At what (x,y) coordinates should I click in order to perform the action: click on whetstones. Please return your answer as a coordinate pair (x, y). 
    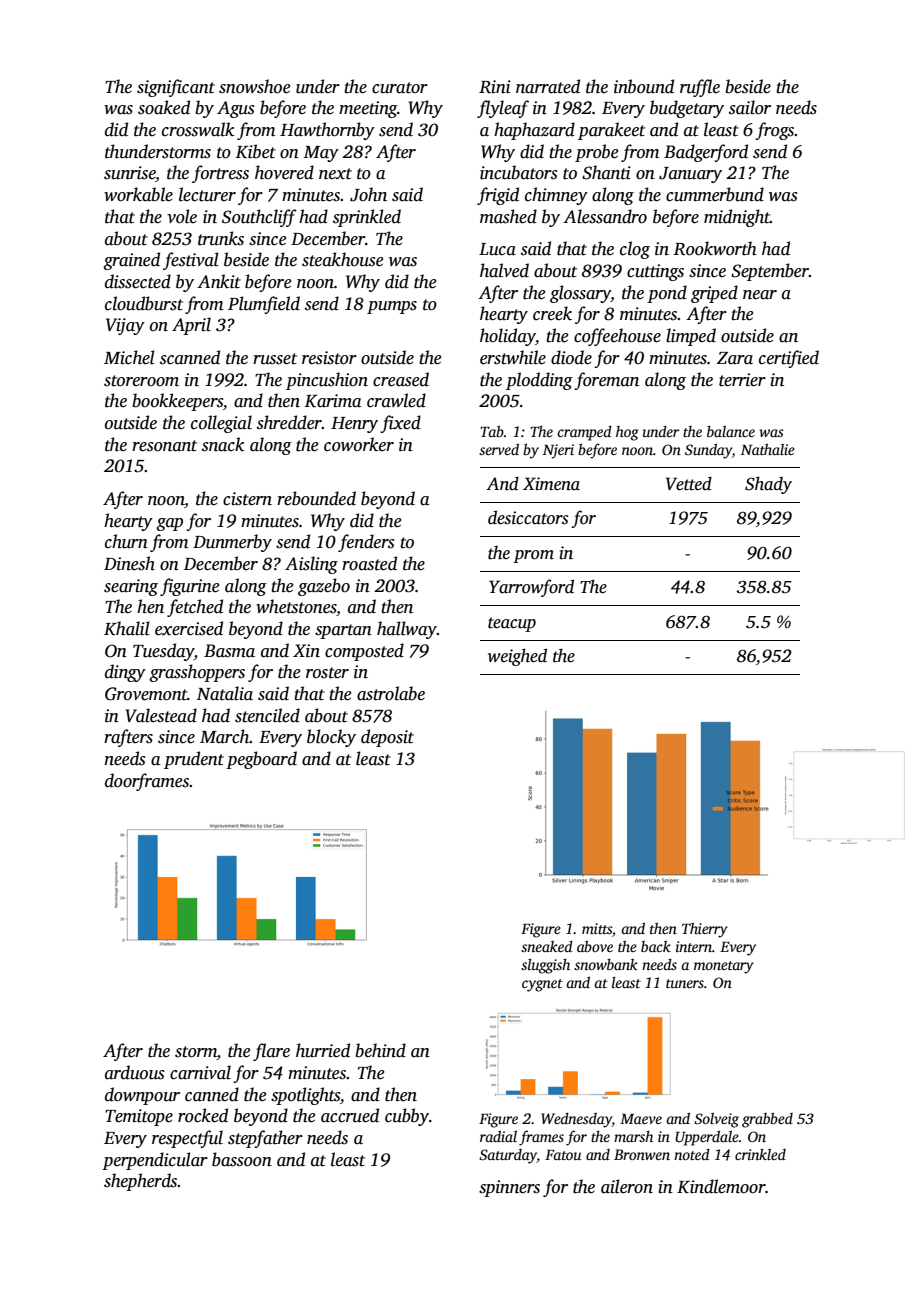
    Looking at the image, I should click on (296, 607).
